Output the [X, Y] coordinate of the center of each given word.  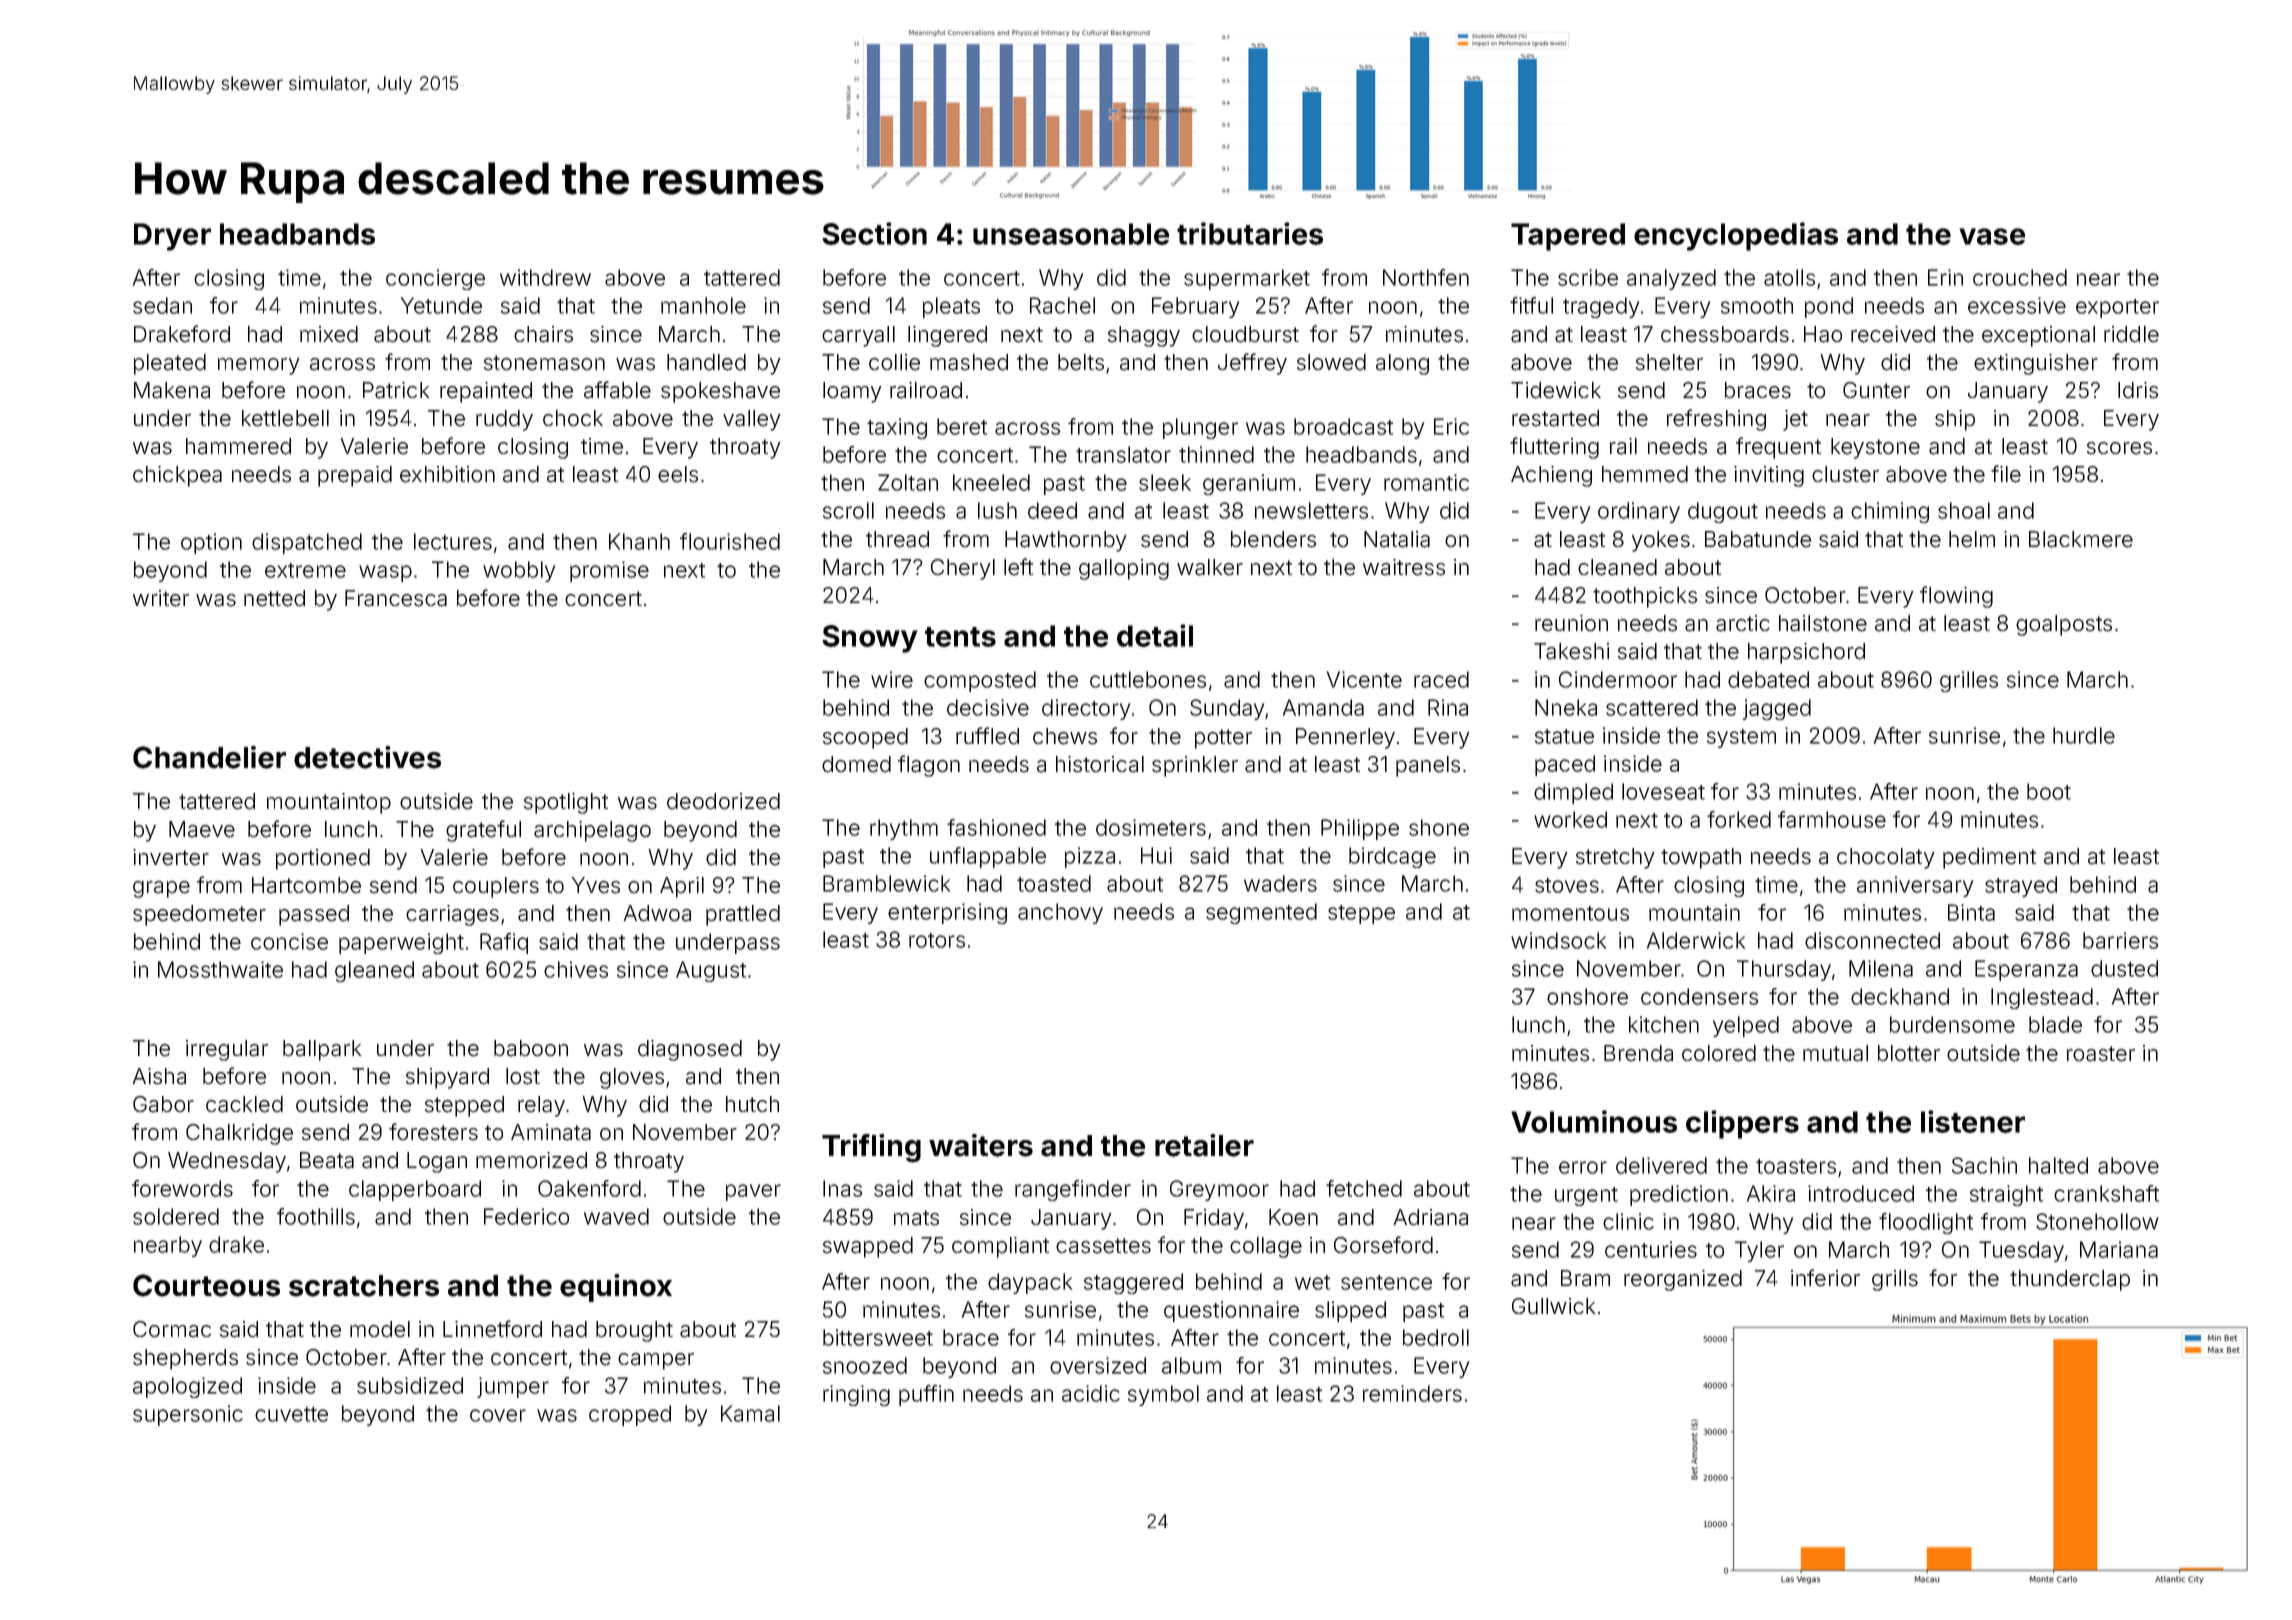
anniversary [1915, 886]
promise [609, 571]
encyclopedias [1736, 236]
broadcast [1343, 426]
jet [1795, 420]
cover [498, 1415]
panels [1428, 766]
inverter [171, 857]
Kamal [750, 1413]
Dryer [172, 237]
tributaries [1250, 233]
